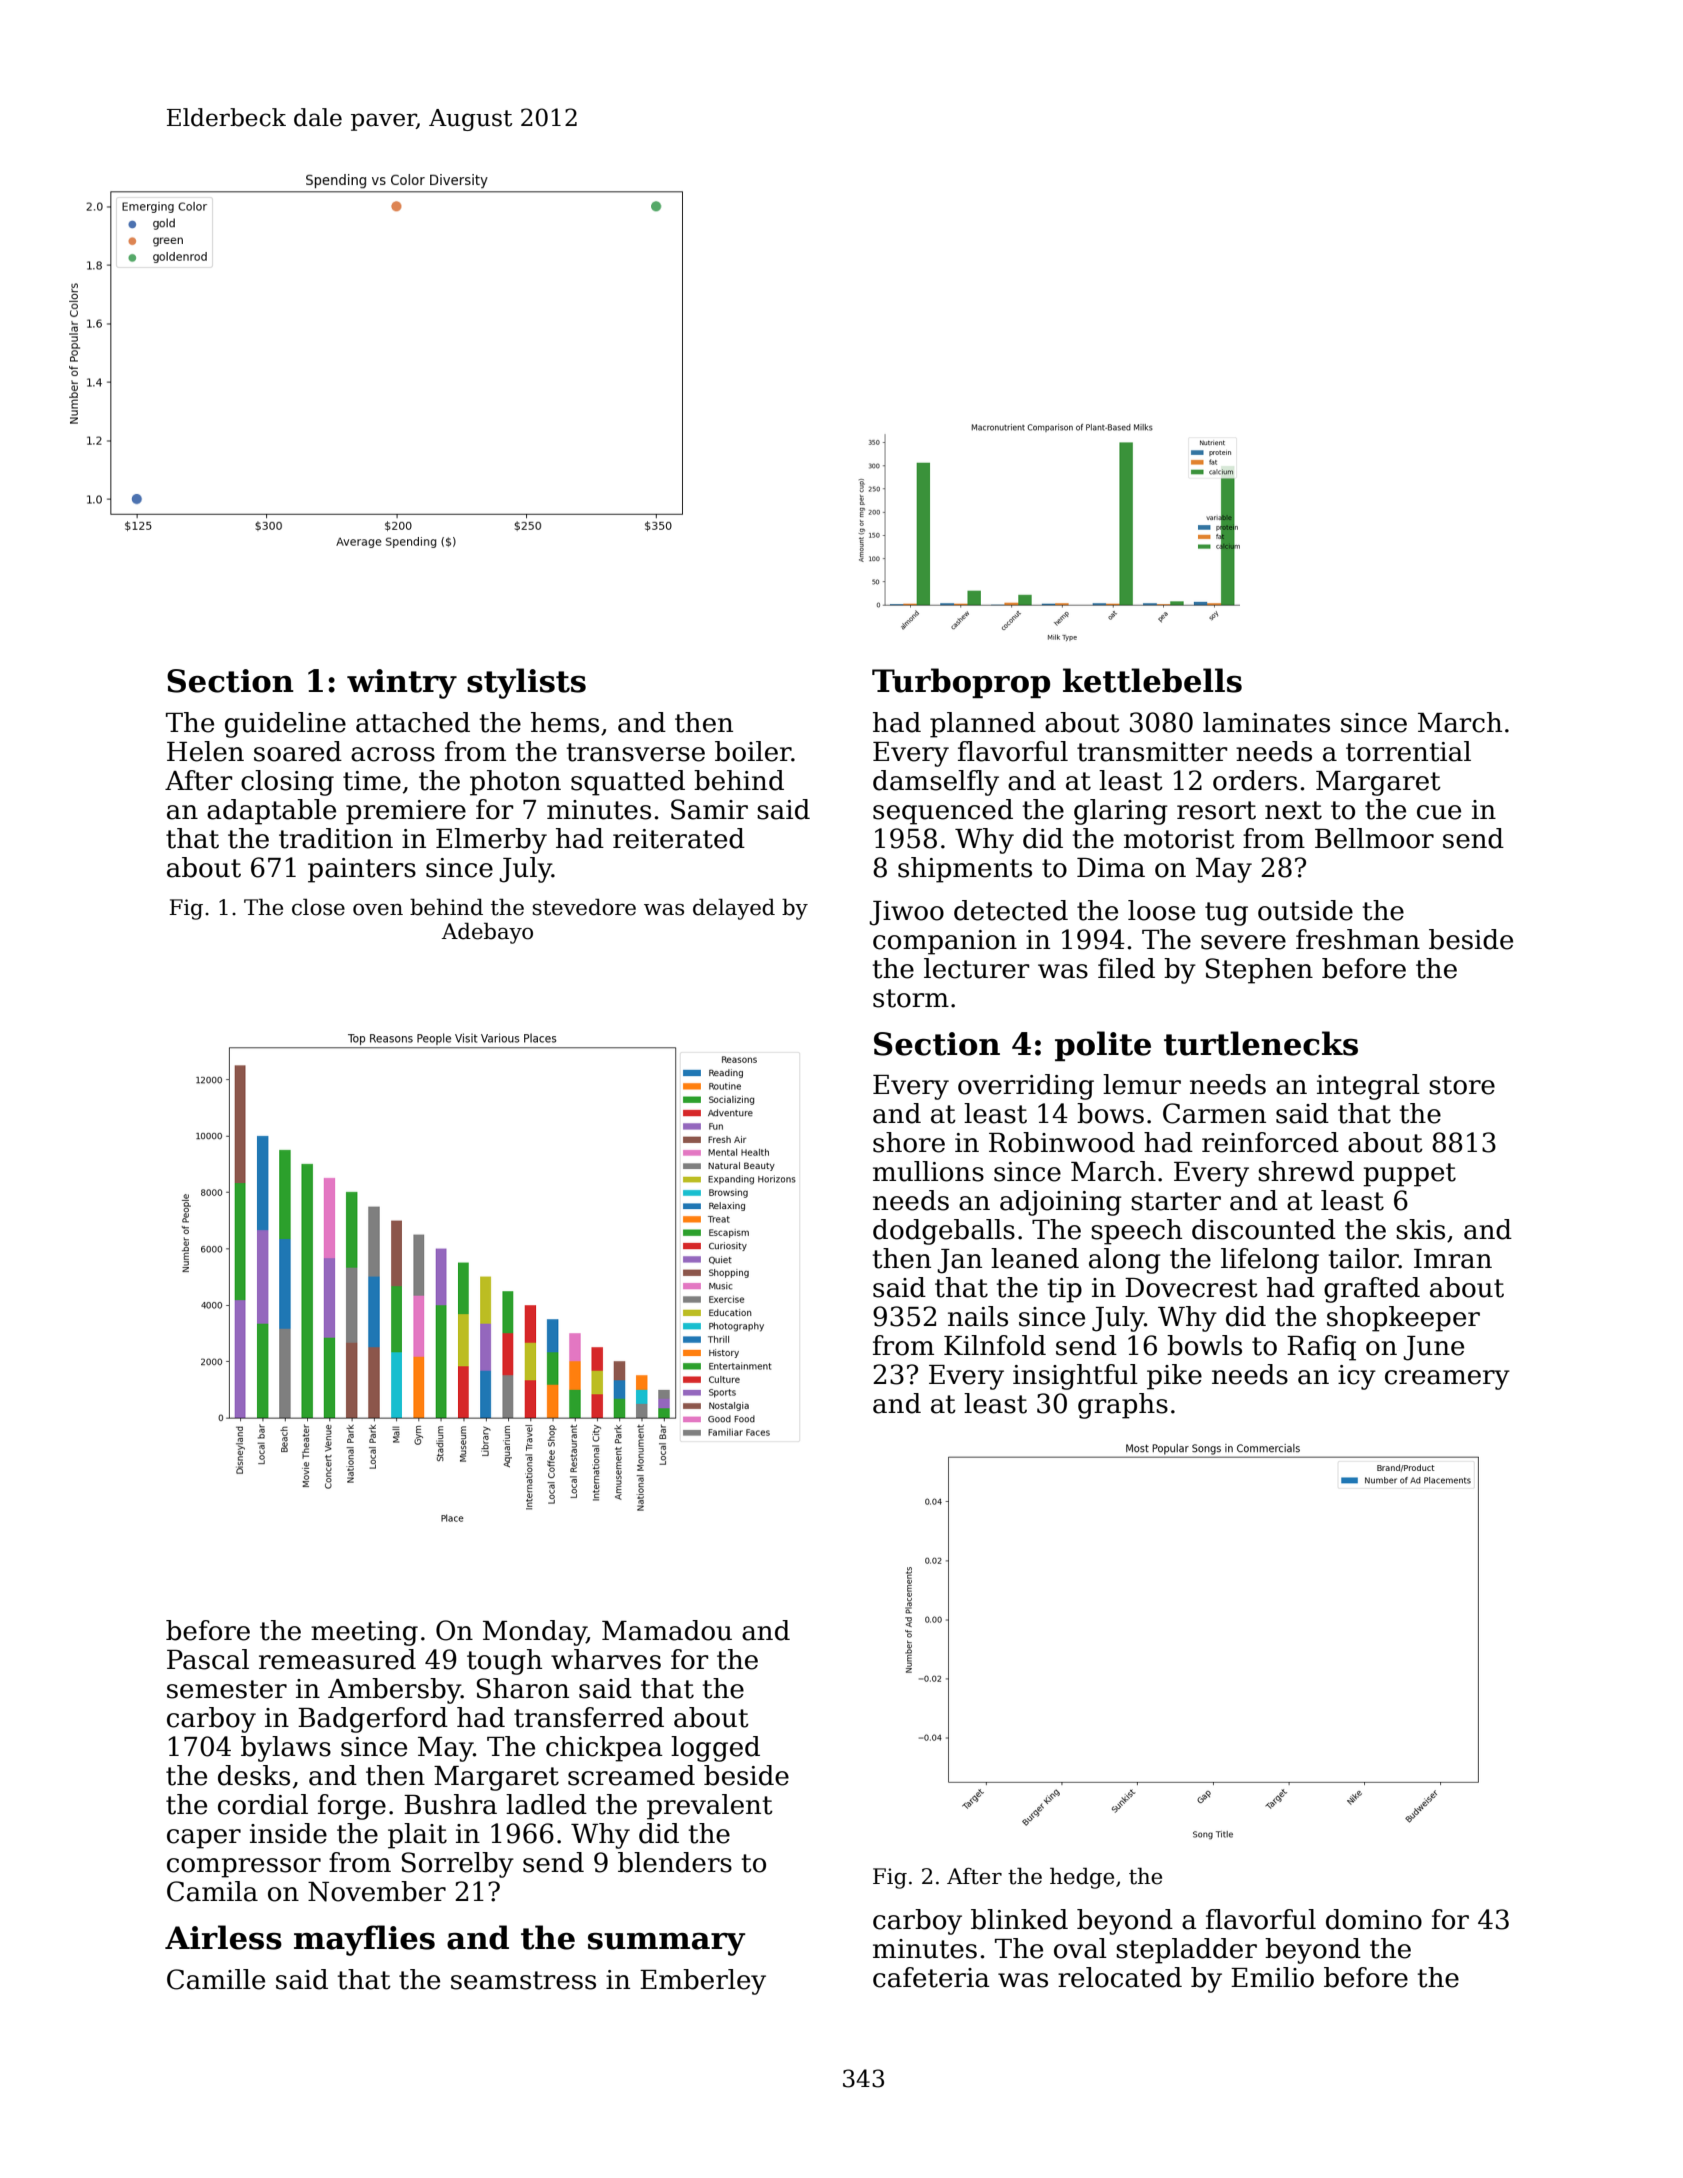 This screenshot has height=2178, width=1683. Describe the element at coordinates (636, 752) in the screenshot. I see `transverse` at that location.
